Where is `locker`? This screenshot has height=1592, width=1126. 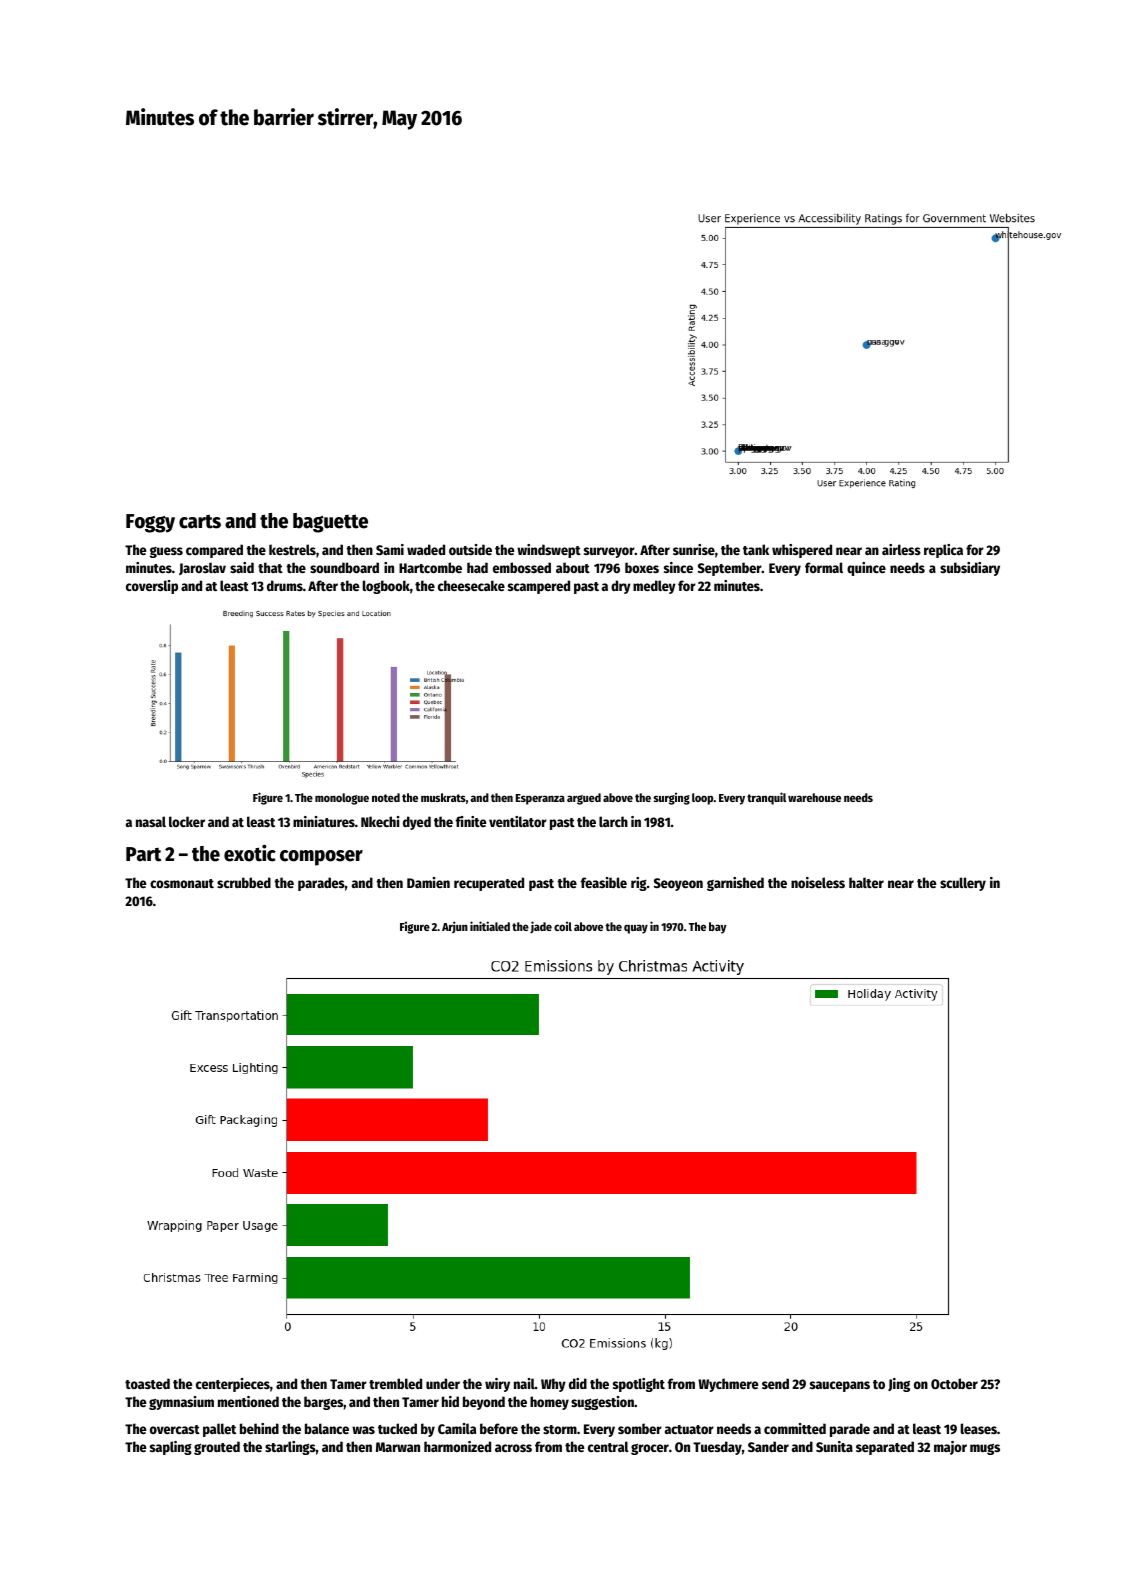 locker is located at coordinates (187, 821).
